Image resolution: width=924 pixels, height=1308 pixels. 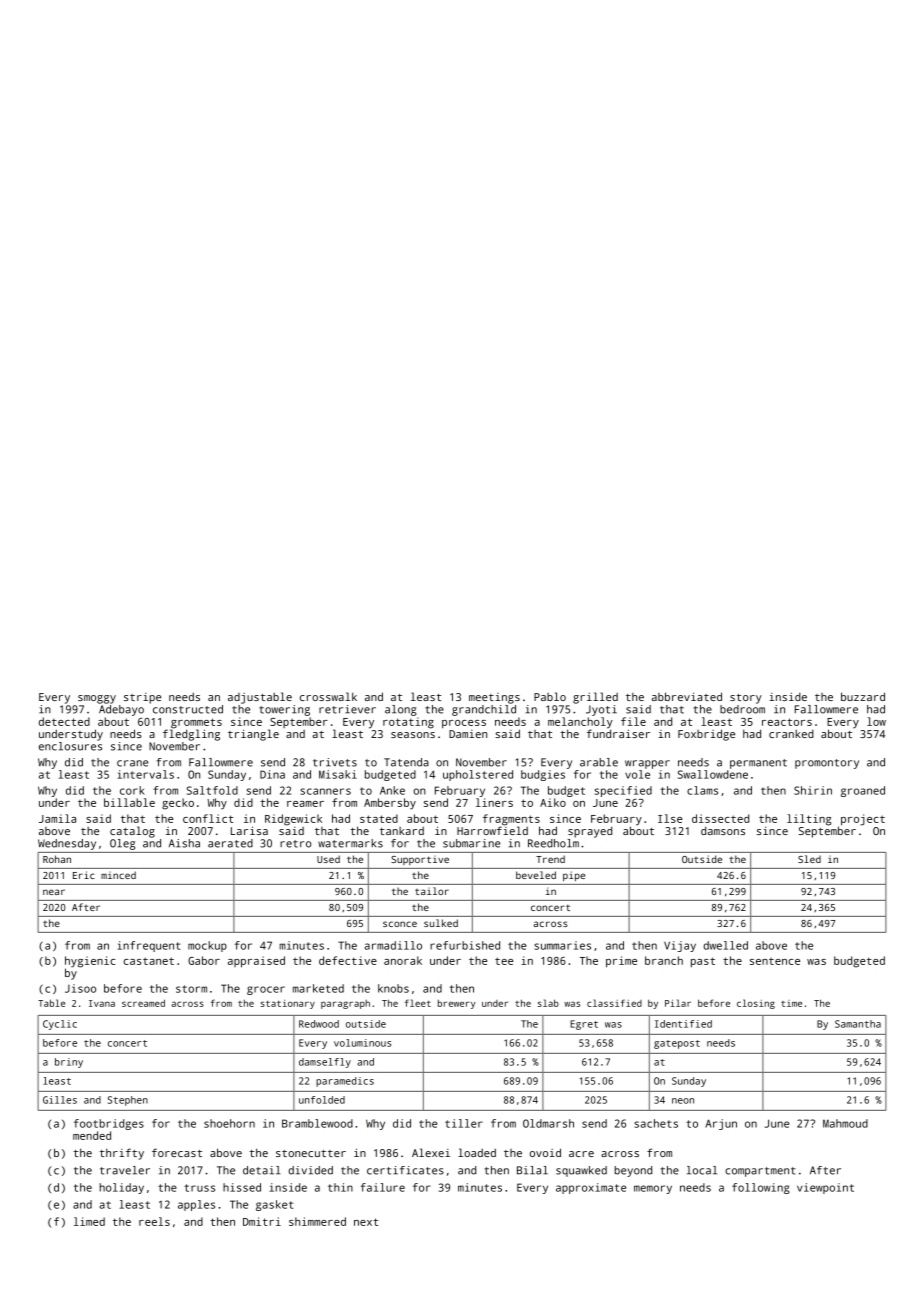 I want to click on file, so click(x=633, y=721).
